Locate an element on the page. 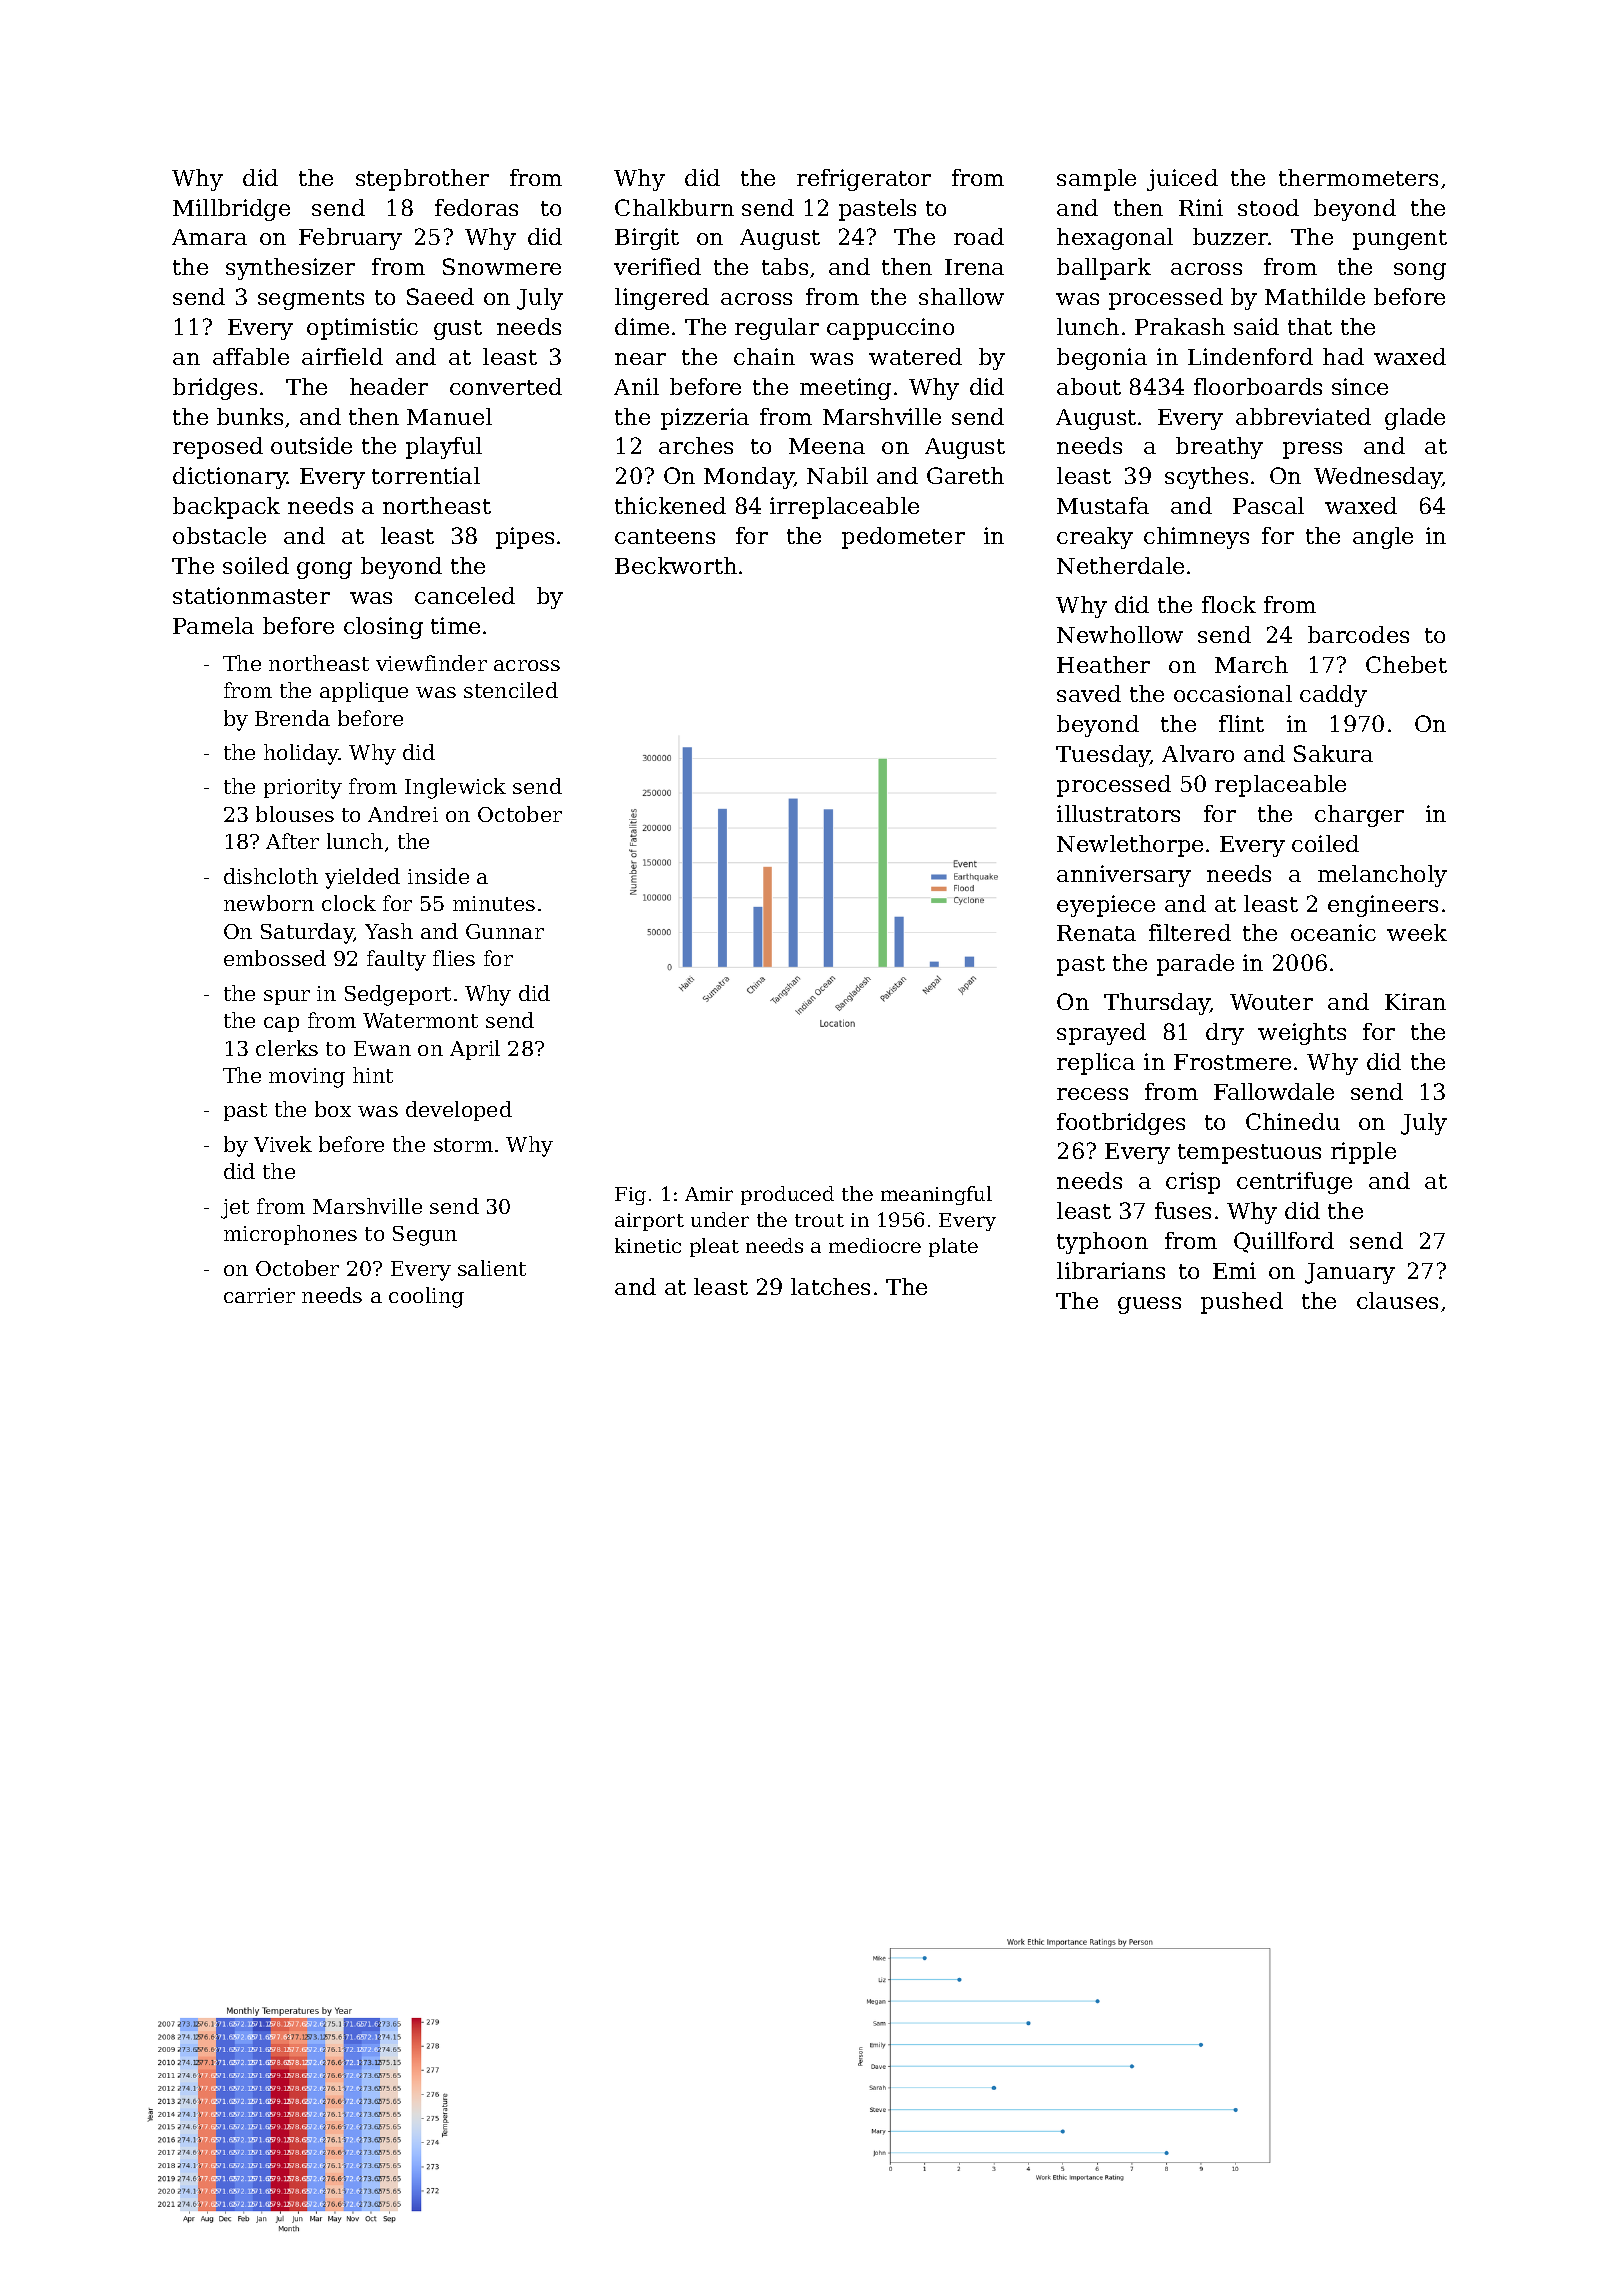  meeting is located at coordinates (845, 389).
